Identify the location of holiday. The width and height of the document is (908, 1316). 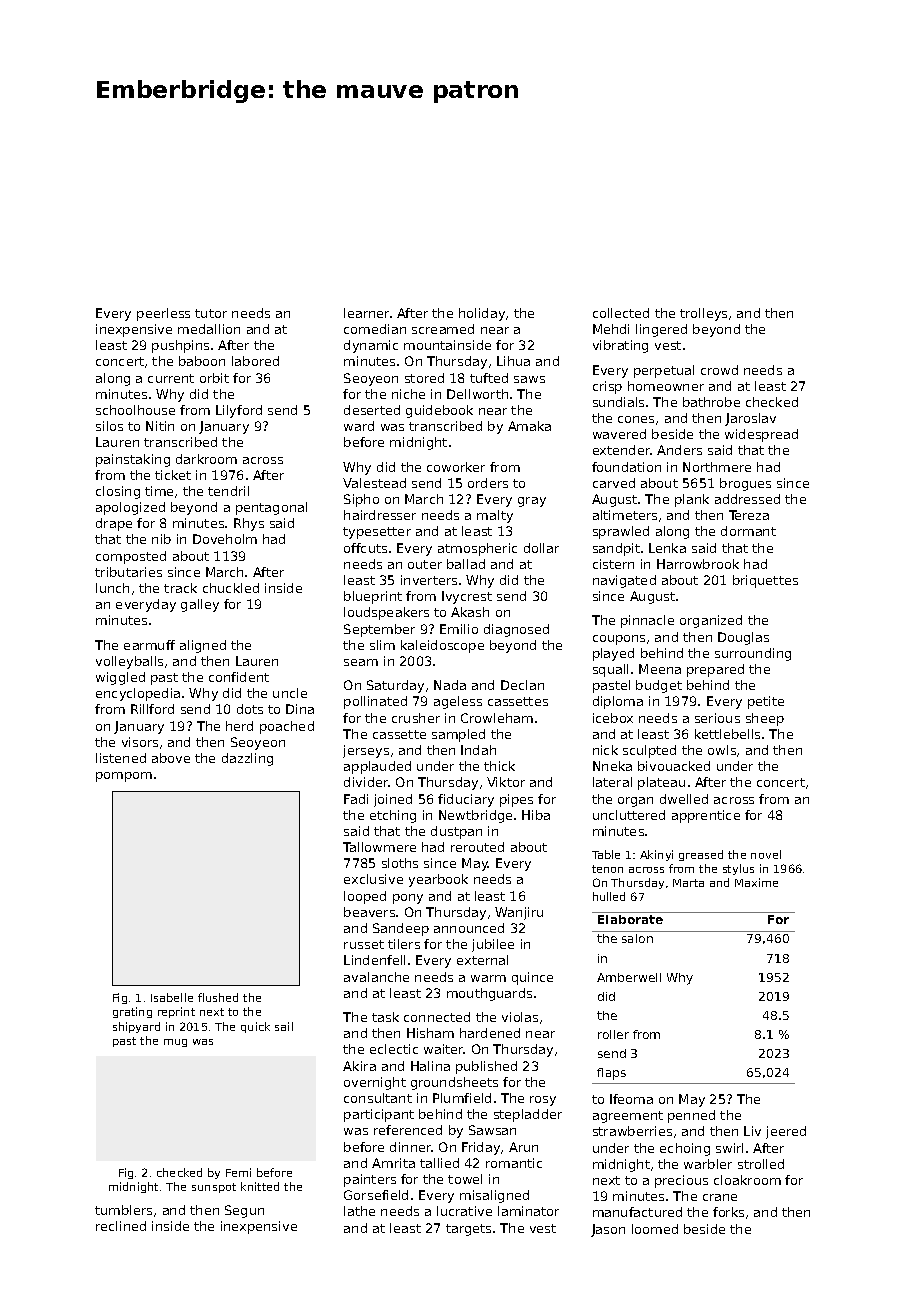
(482, 314).
